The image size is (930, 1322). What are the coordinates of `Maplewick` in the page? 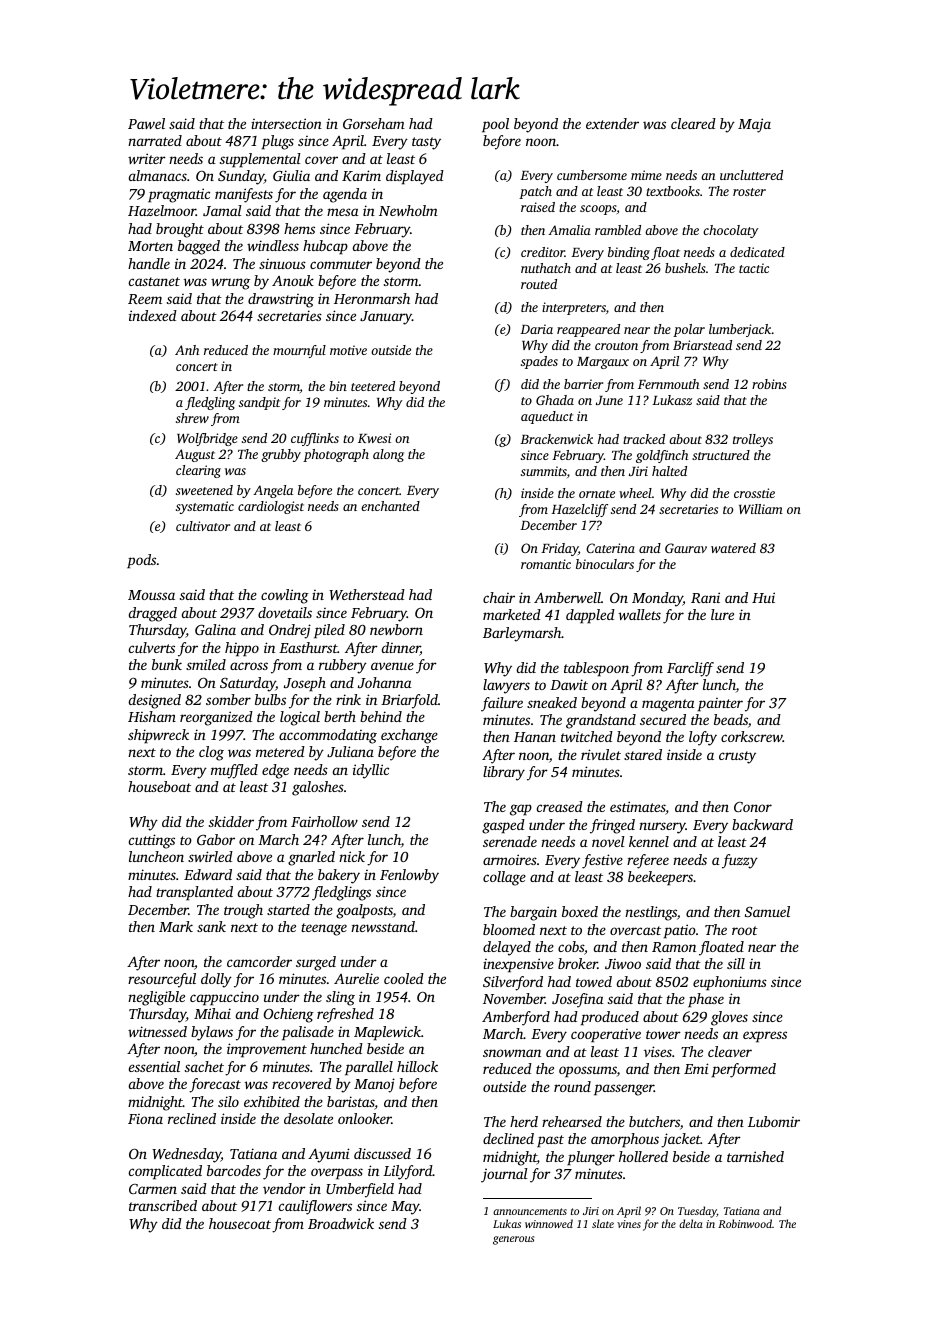 It's located at (387, 1033).
